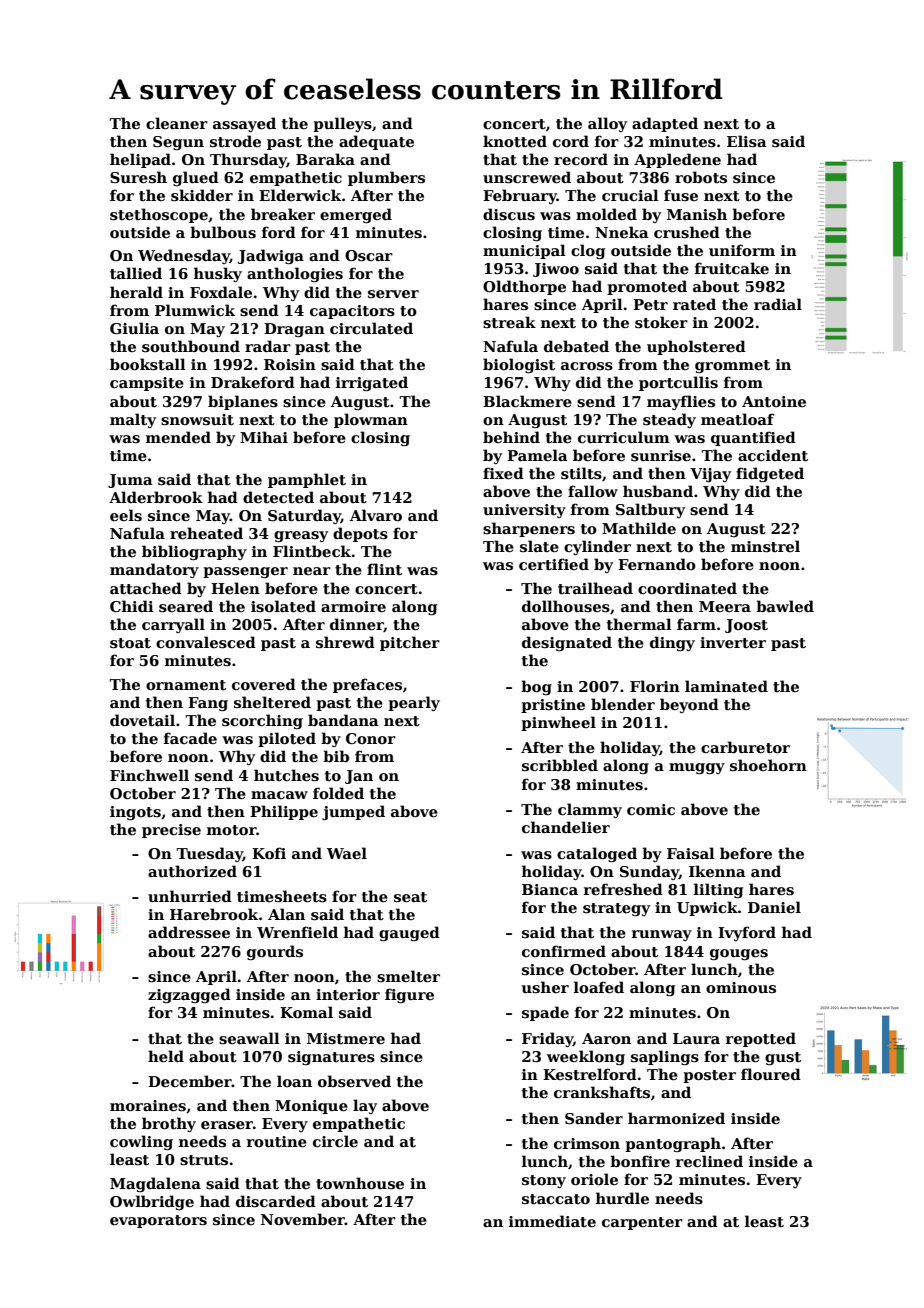  What do you see at coordinates (371, 738) in the document?
I see `Conor` at bounding box center [371, 738].
